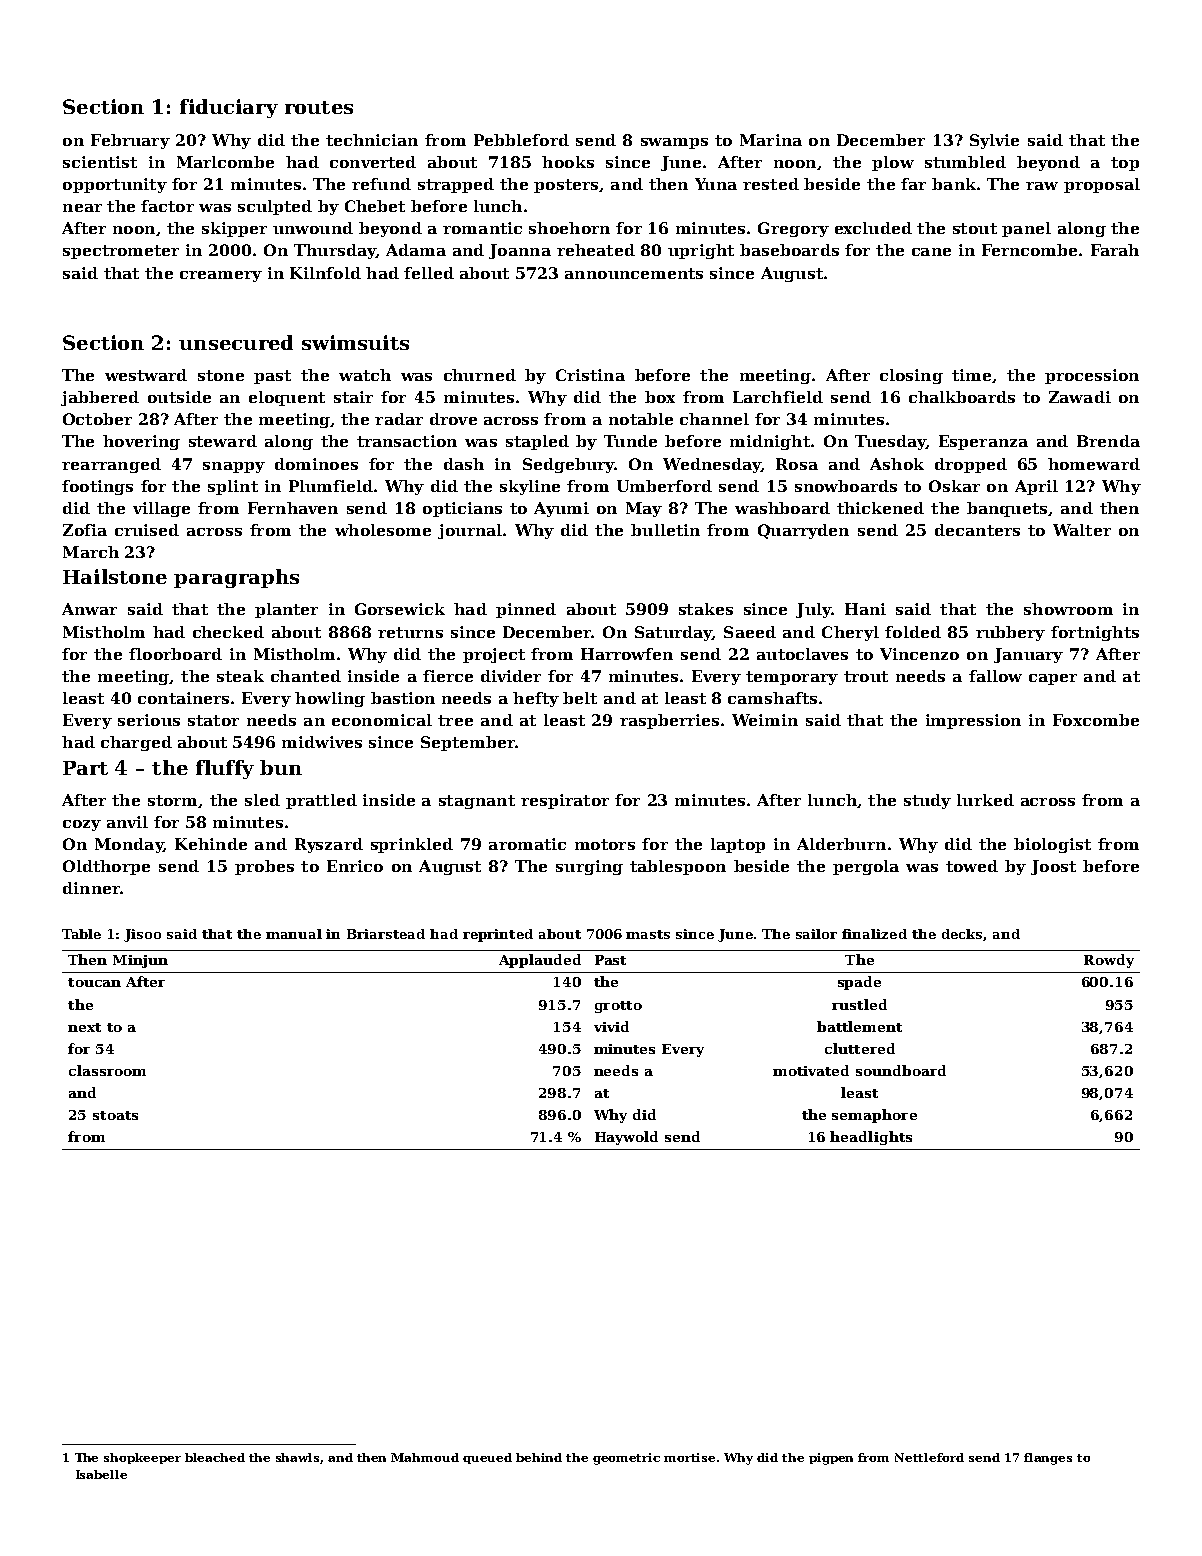 Image resolution: width=1202 pixels, height=1556 pixels. Describe the element at coordinates (1102, 185) in the page. I see `proposal` at that location.
